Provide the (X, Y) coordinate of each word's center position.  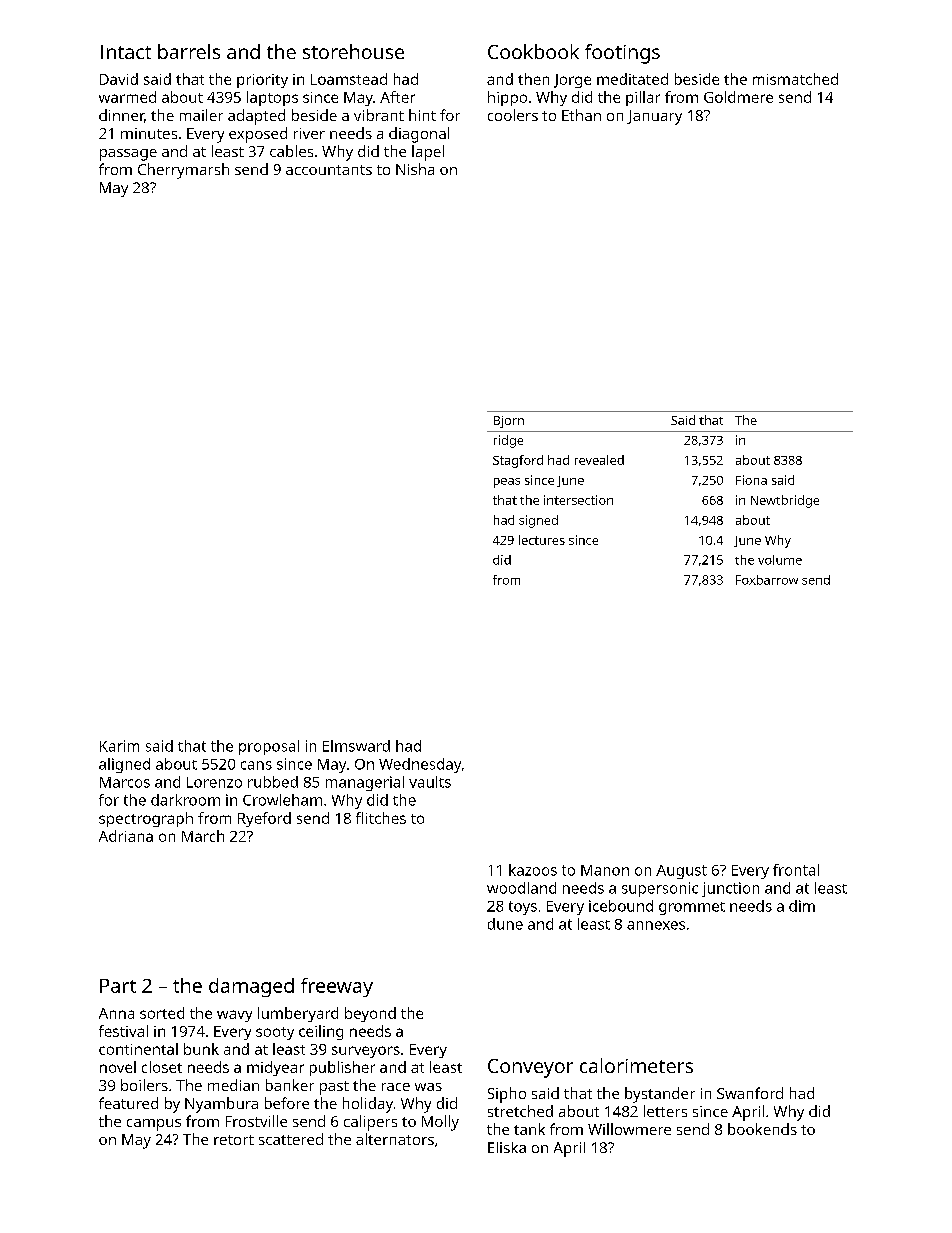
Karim (119, 746)
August (681, 872)
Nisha (415, 169)
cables (291, 151)
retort (234, 1140)
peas (507, 483)
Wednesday (420, 765)
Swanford (750, 1093)
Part (118, 986)
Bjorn (509, 422)
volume (780, 560)
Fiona (751, 480)
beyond (370, 1014)
